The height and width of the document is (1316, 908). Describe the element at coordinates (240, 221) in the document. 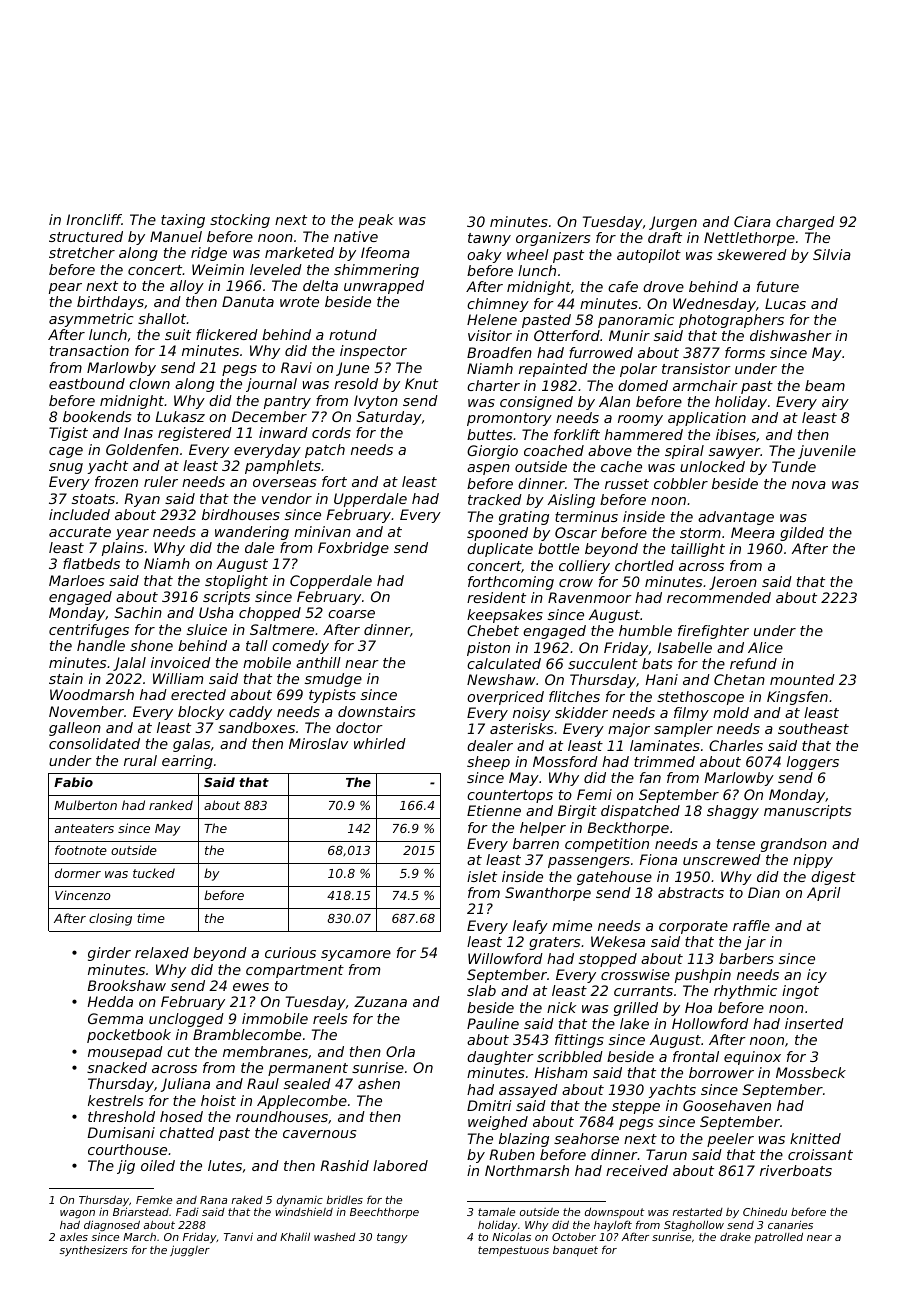

I see `stocking` at that location.
